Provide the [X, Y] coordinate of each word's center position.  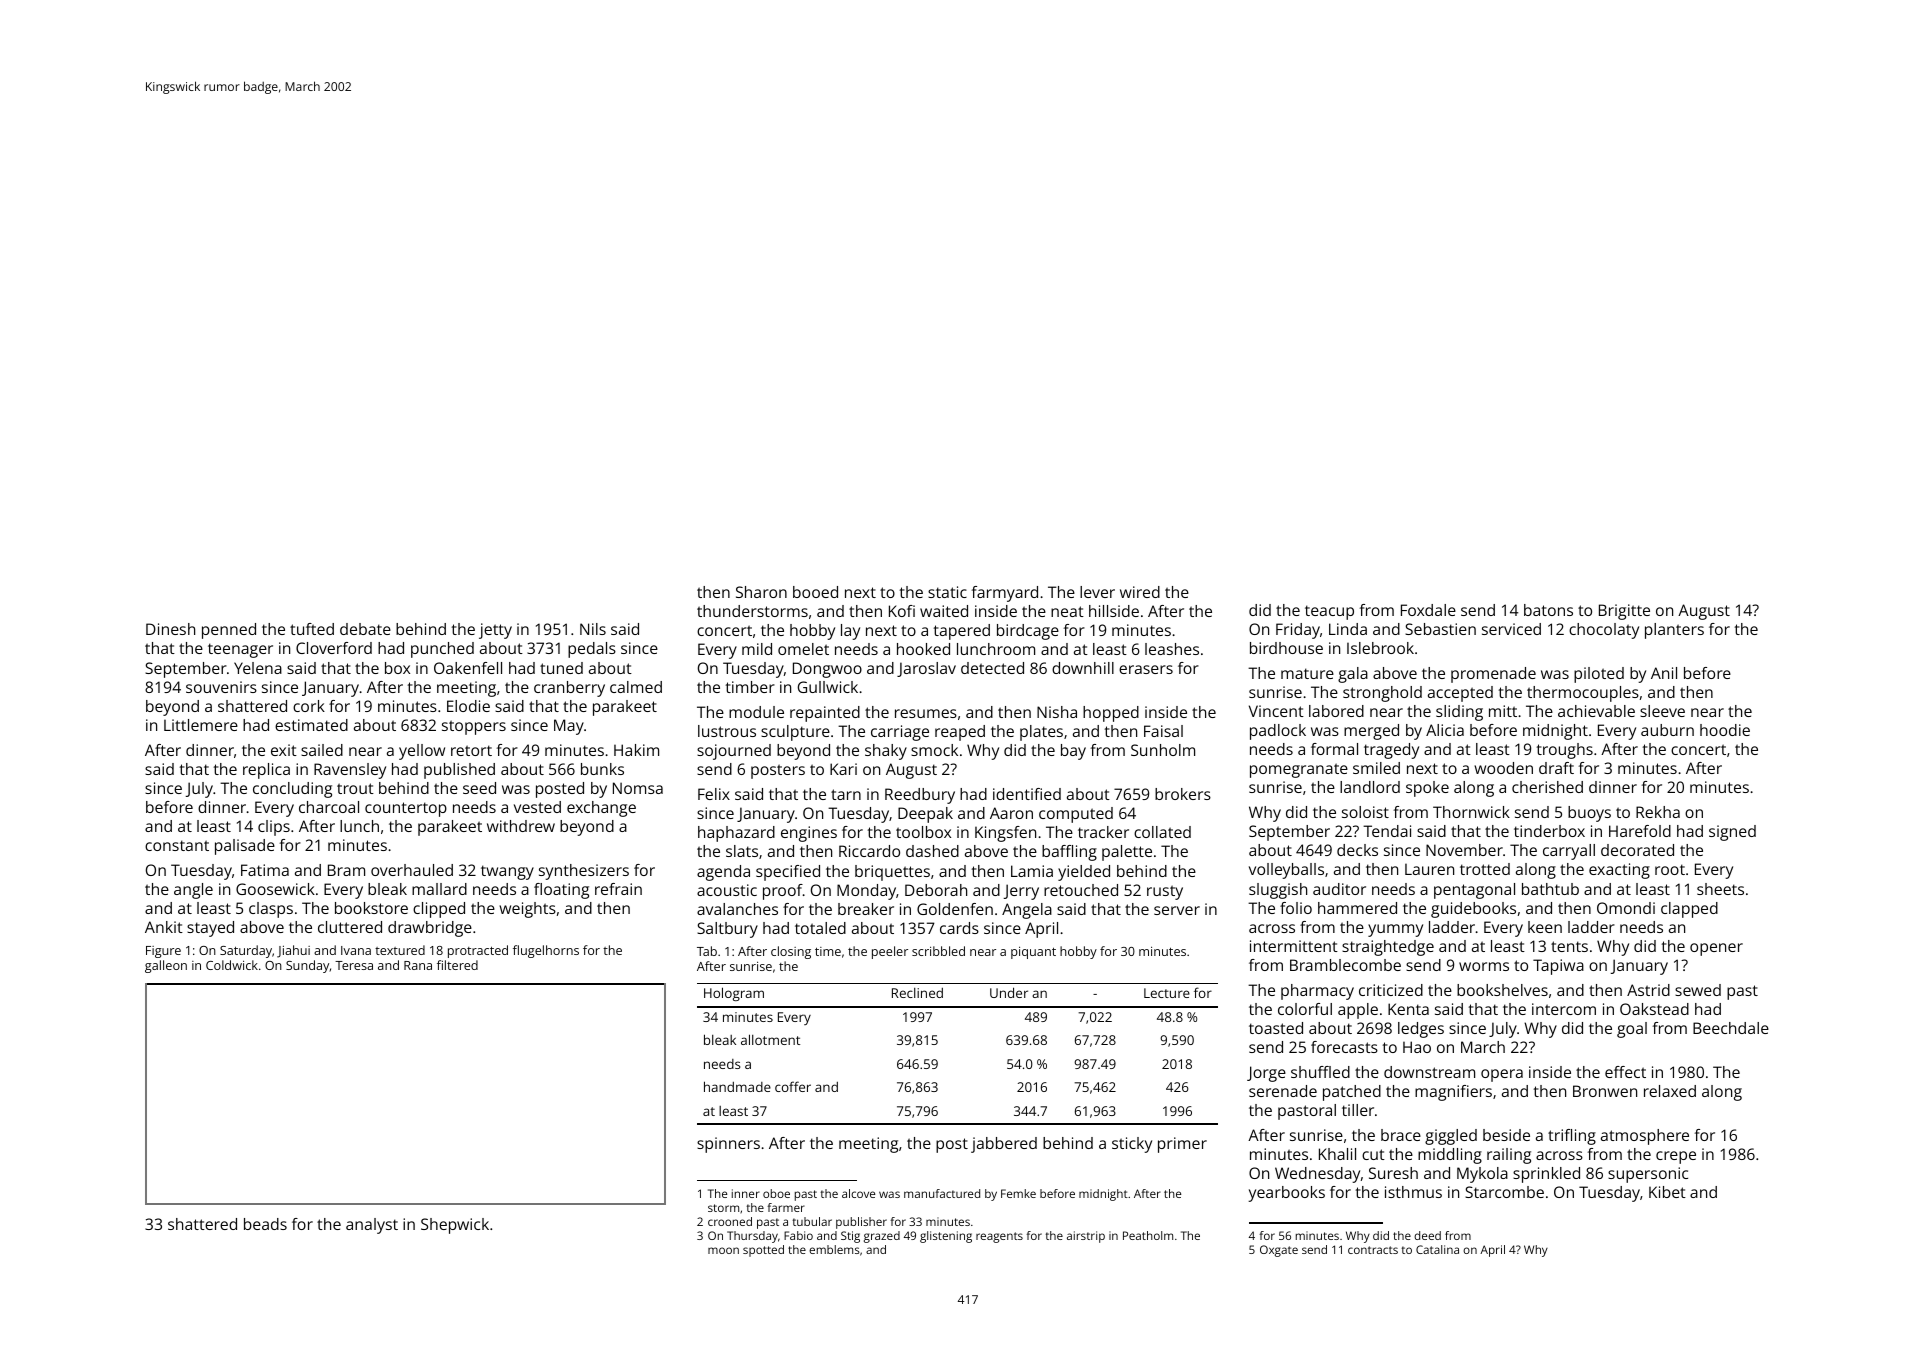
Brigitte [1624, 612]
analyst [372, 1226]
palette [1127, 853]
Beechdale [1731, 1028]
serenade [1283, 1091]
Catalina [1437, 1249]
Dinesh [170, 629]
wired [1140, 592]
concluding [292, 790]
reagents [999, 1237]
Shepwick [455, 1226]
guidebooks [1473, 910]
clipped [439, 910]
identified [1027, 794]
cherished [1547, 787]
